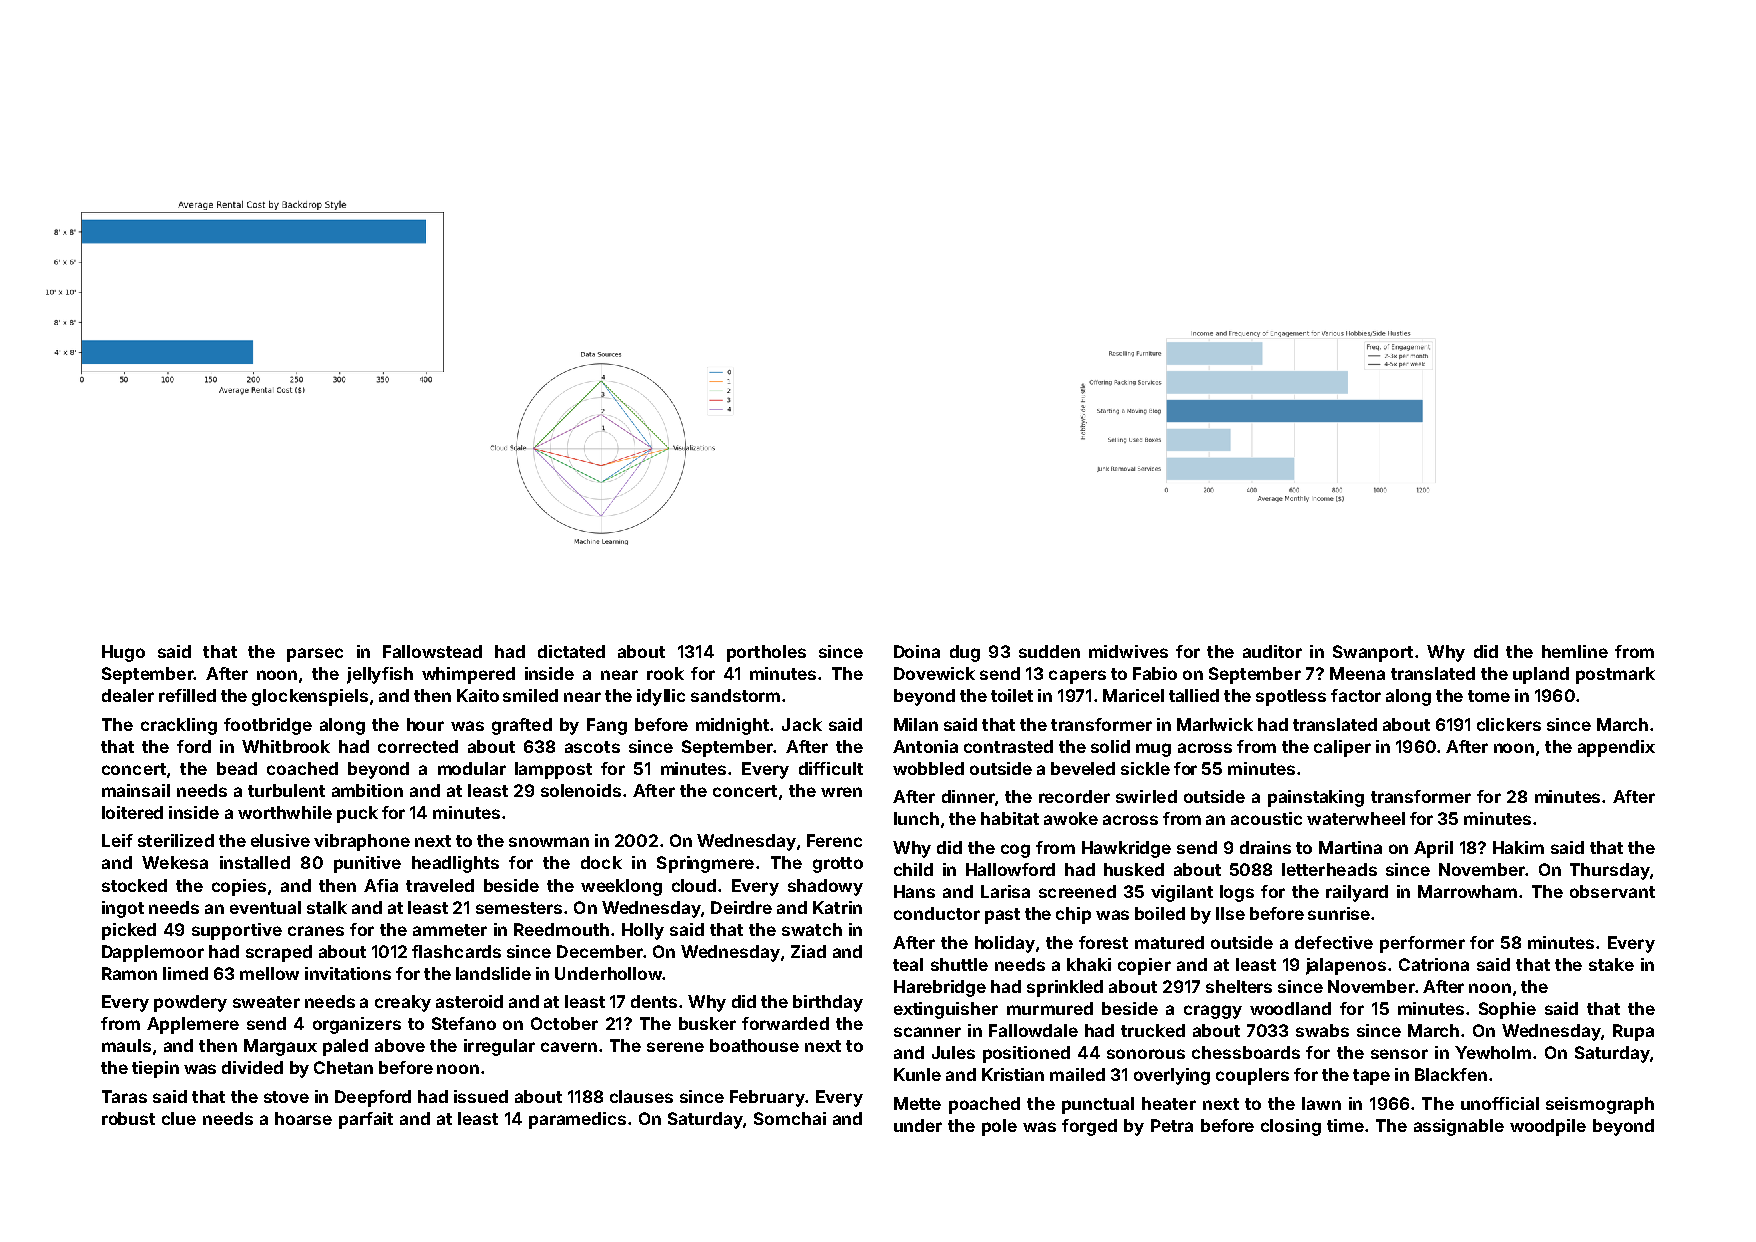 This screenshot has height=1242, width=1756. I want to click on murmured, so click(1050, 1008).
